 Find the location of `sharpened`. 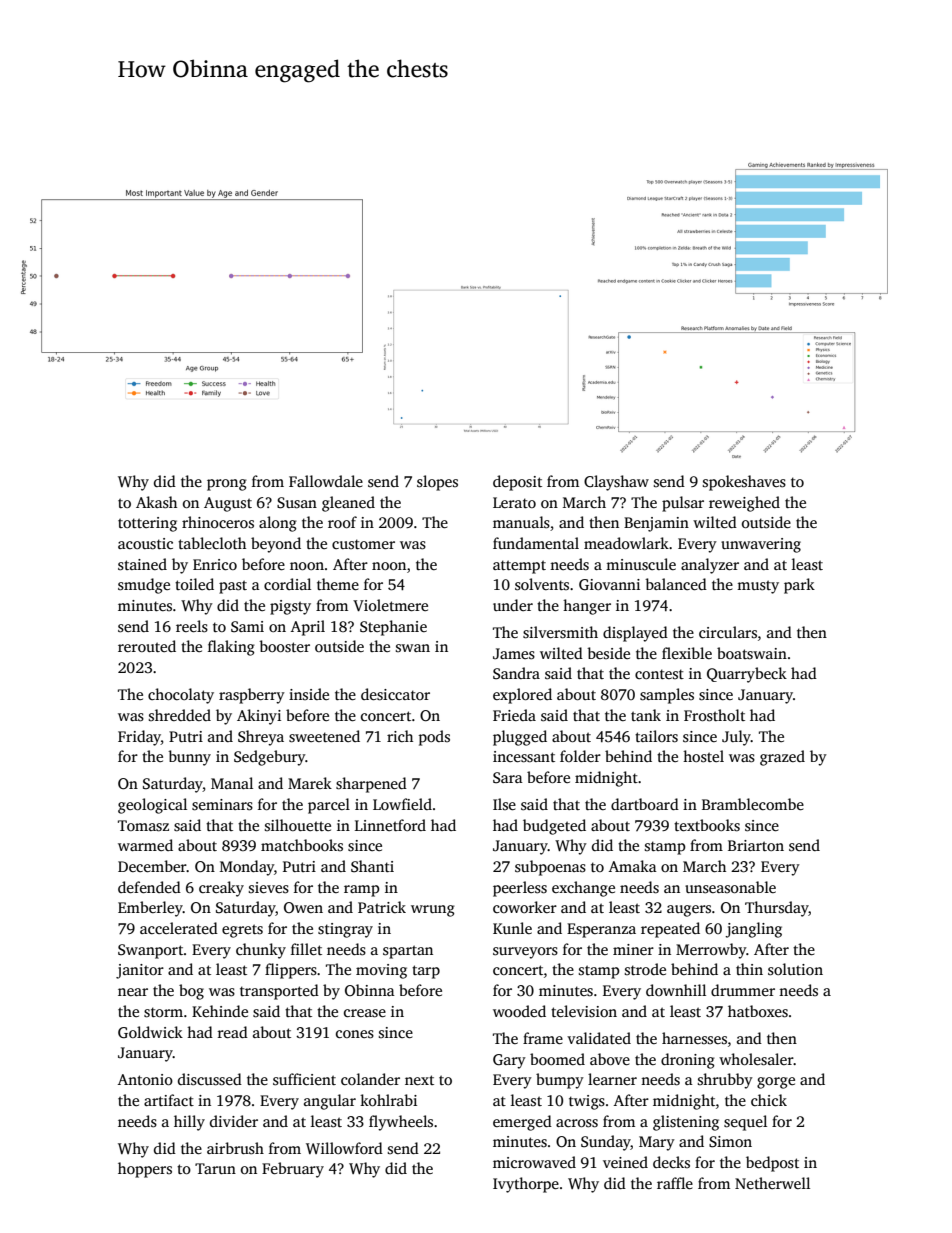

sharpened is located at coordinates (371, 785).
